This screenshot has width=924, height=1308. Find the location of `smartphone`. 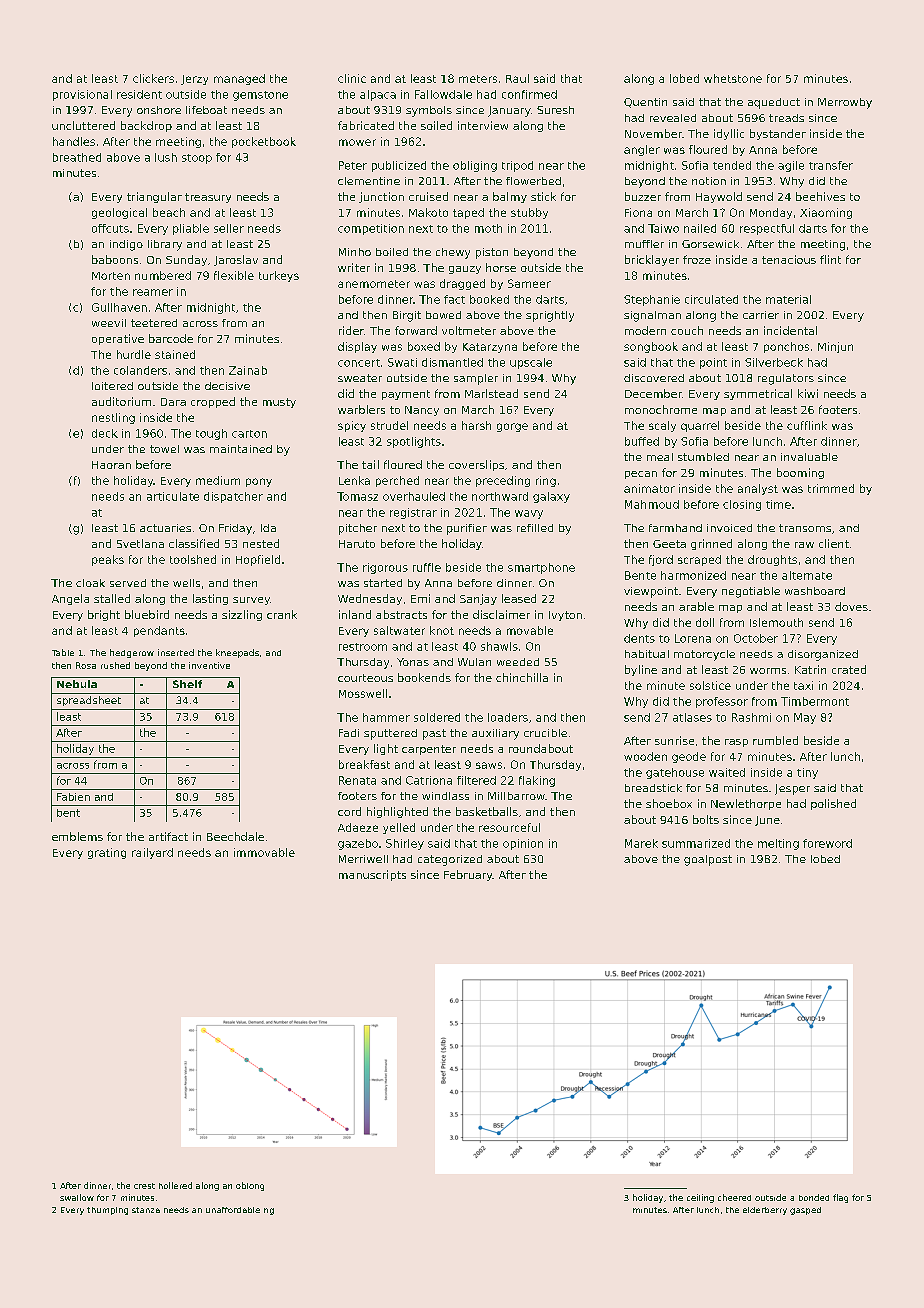

smartphone is located at coordinates (541, 568).
